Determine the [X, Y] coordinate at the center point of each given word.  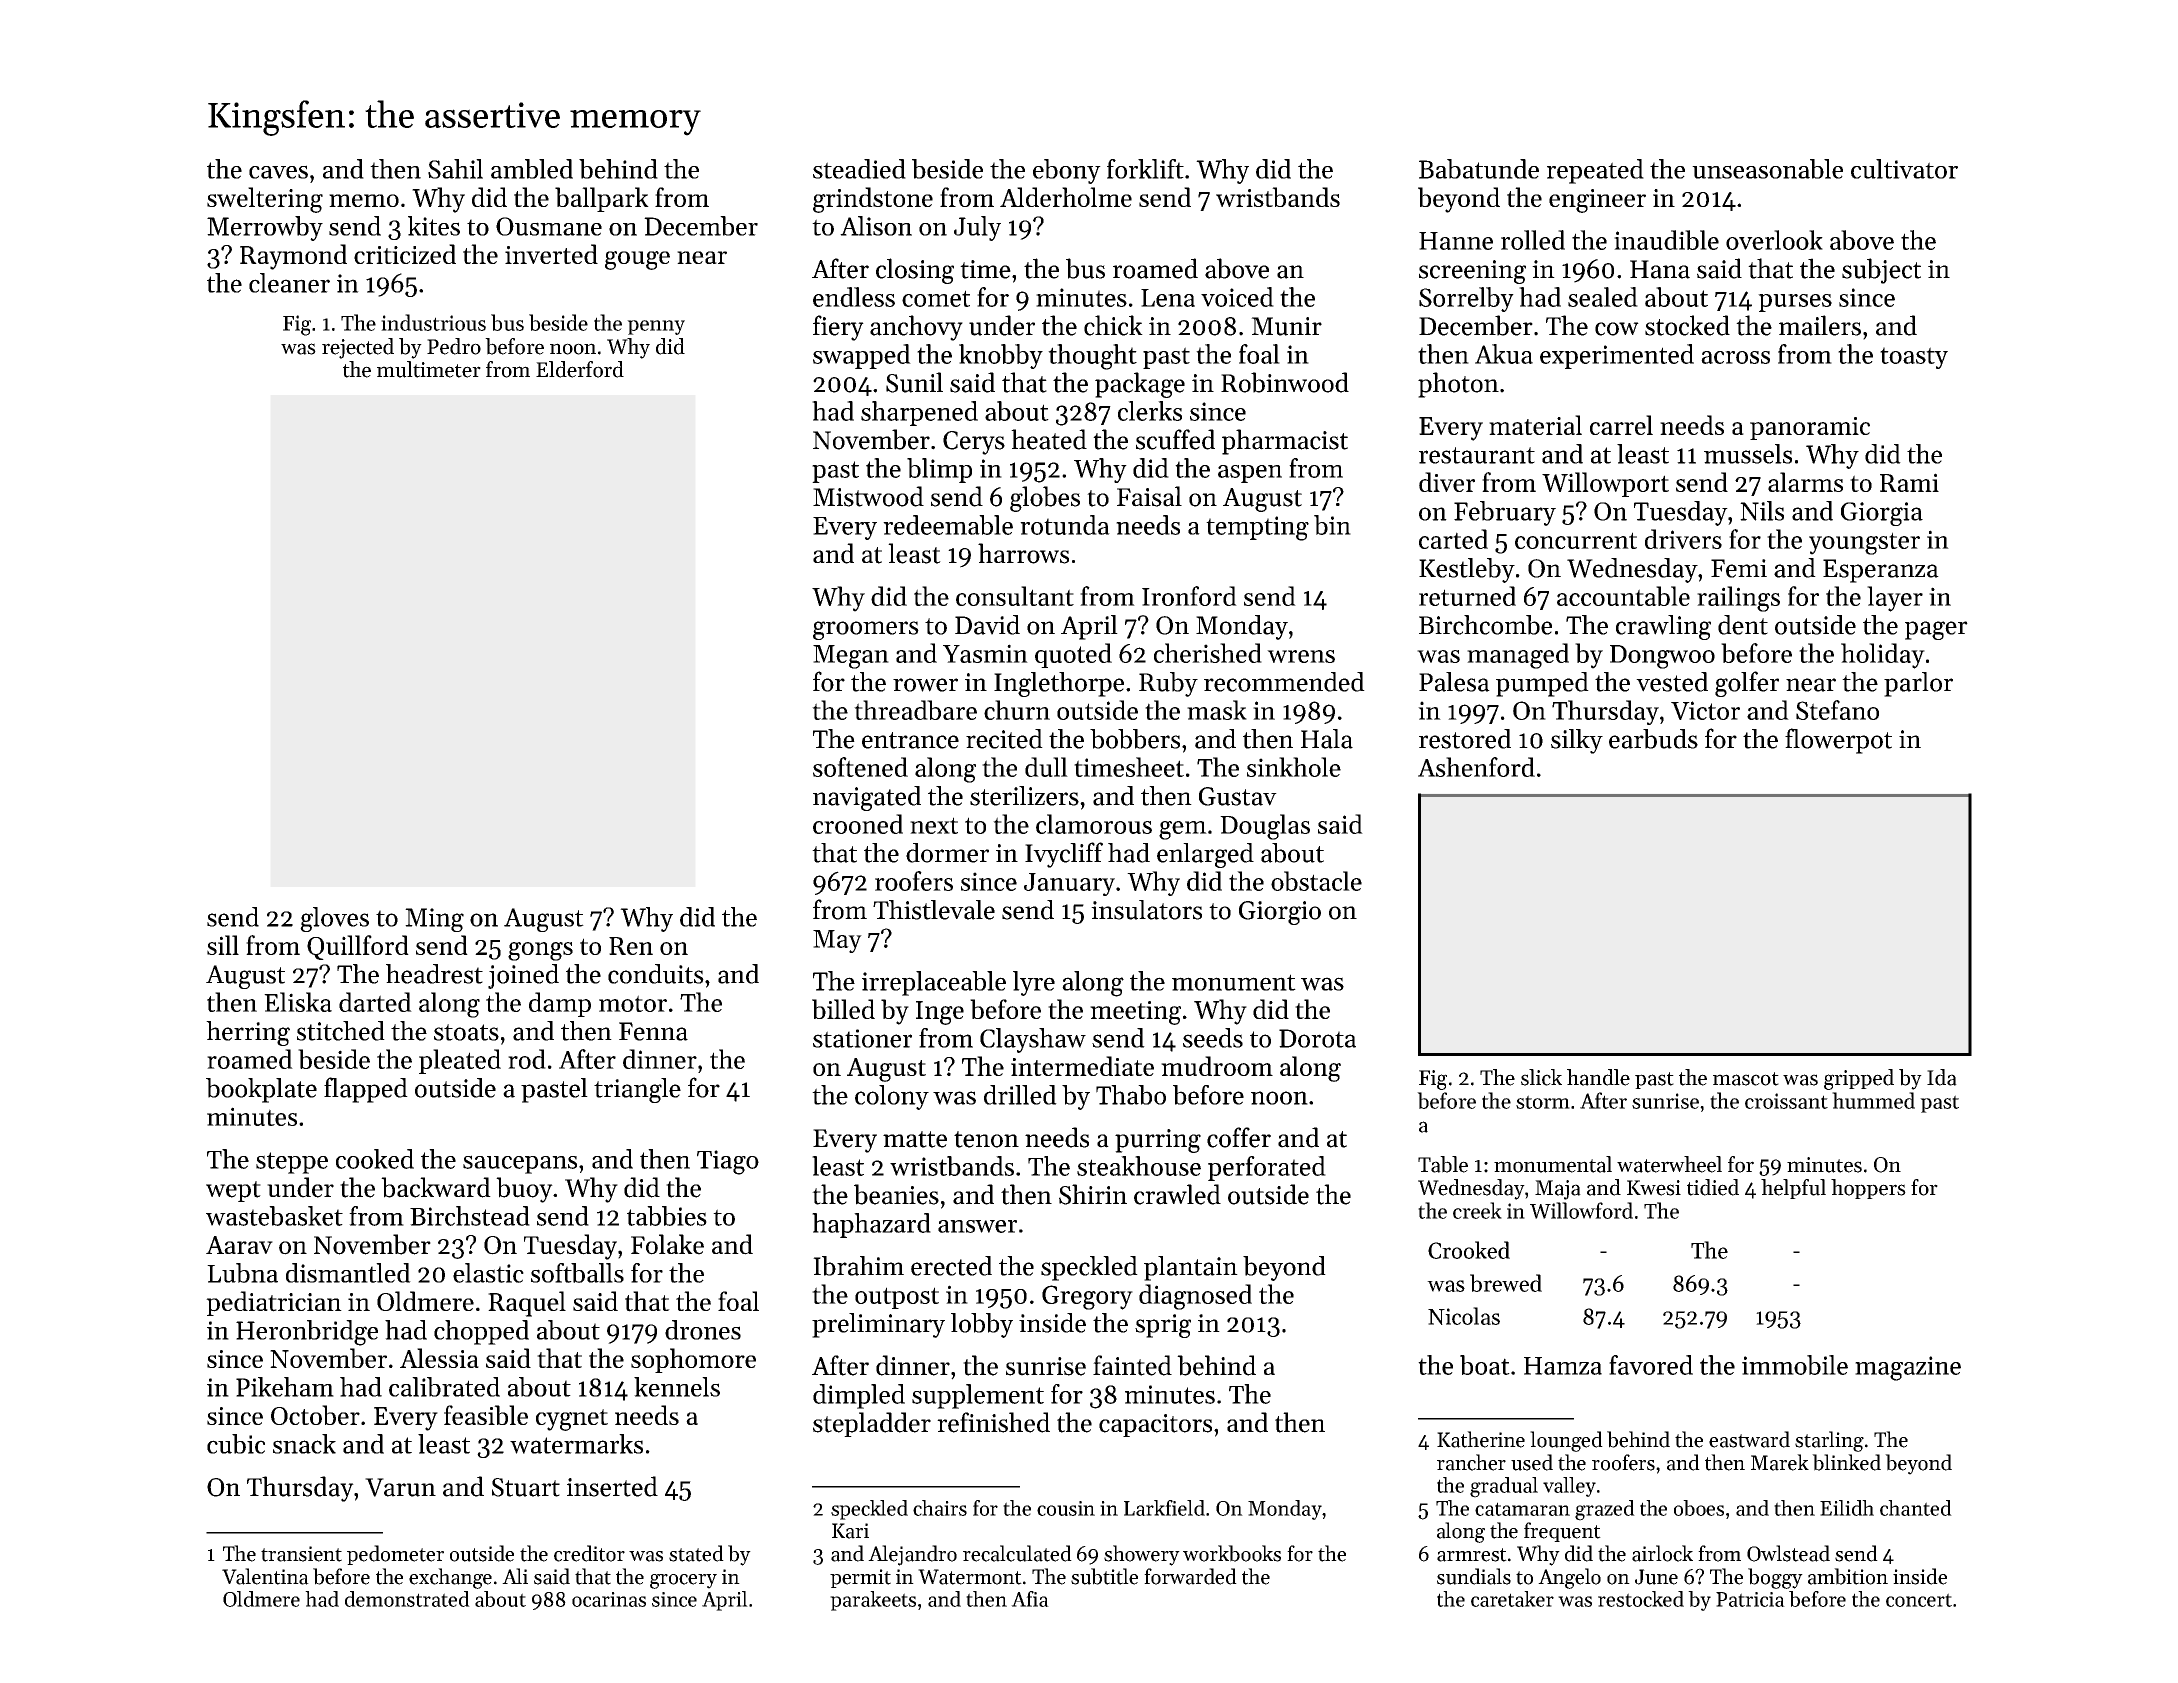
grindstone [873, 200]
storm [1543, 1102]
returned [1467, 596]
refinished [993, 1422]
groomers [866, 630]
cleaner [289, 283]
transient [301, 1554]
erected [951, 1266]
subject [1881, 271]
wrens [1301, 656]
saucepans [520, 1164]
